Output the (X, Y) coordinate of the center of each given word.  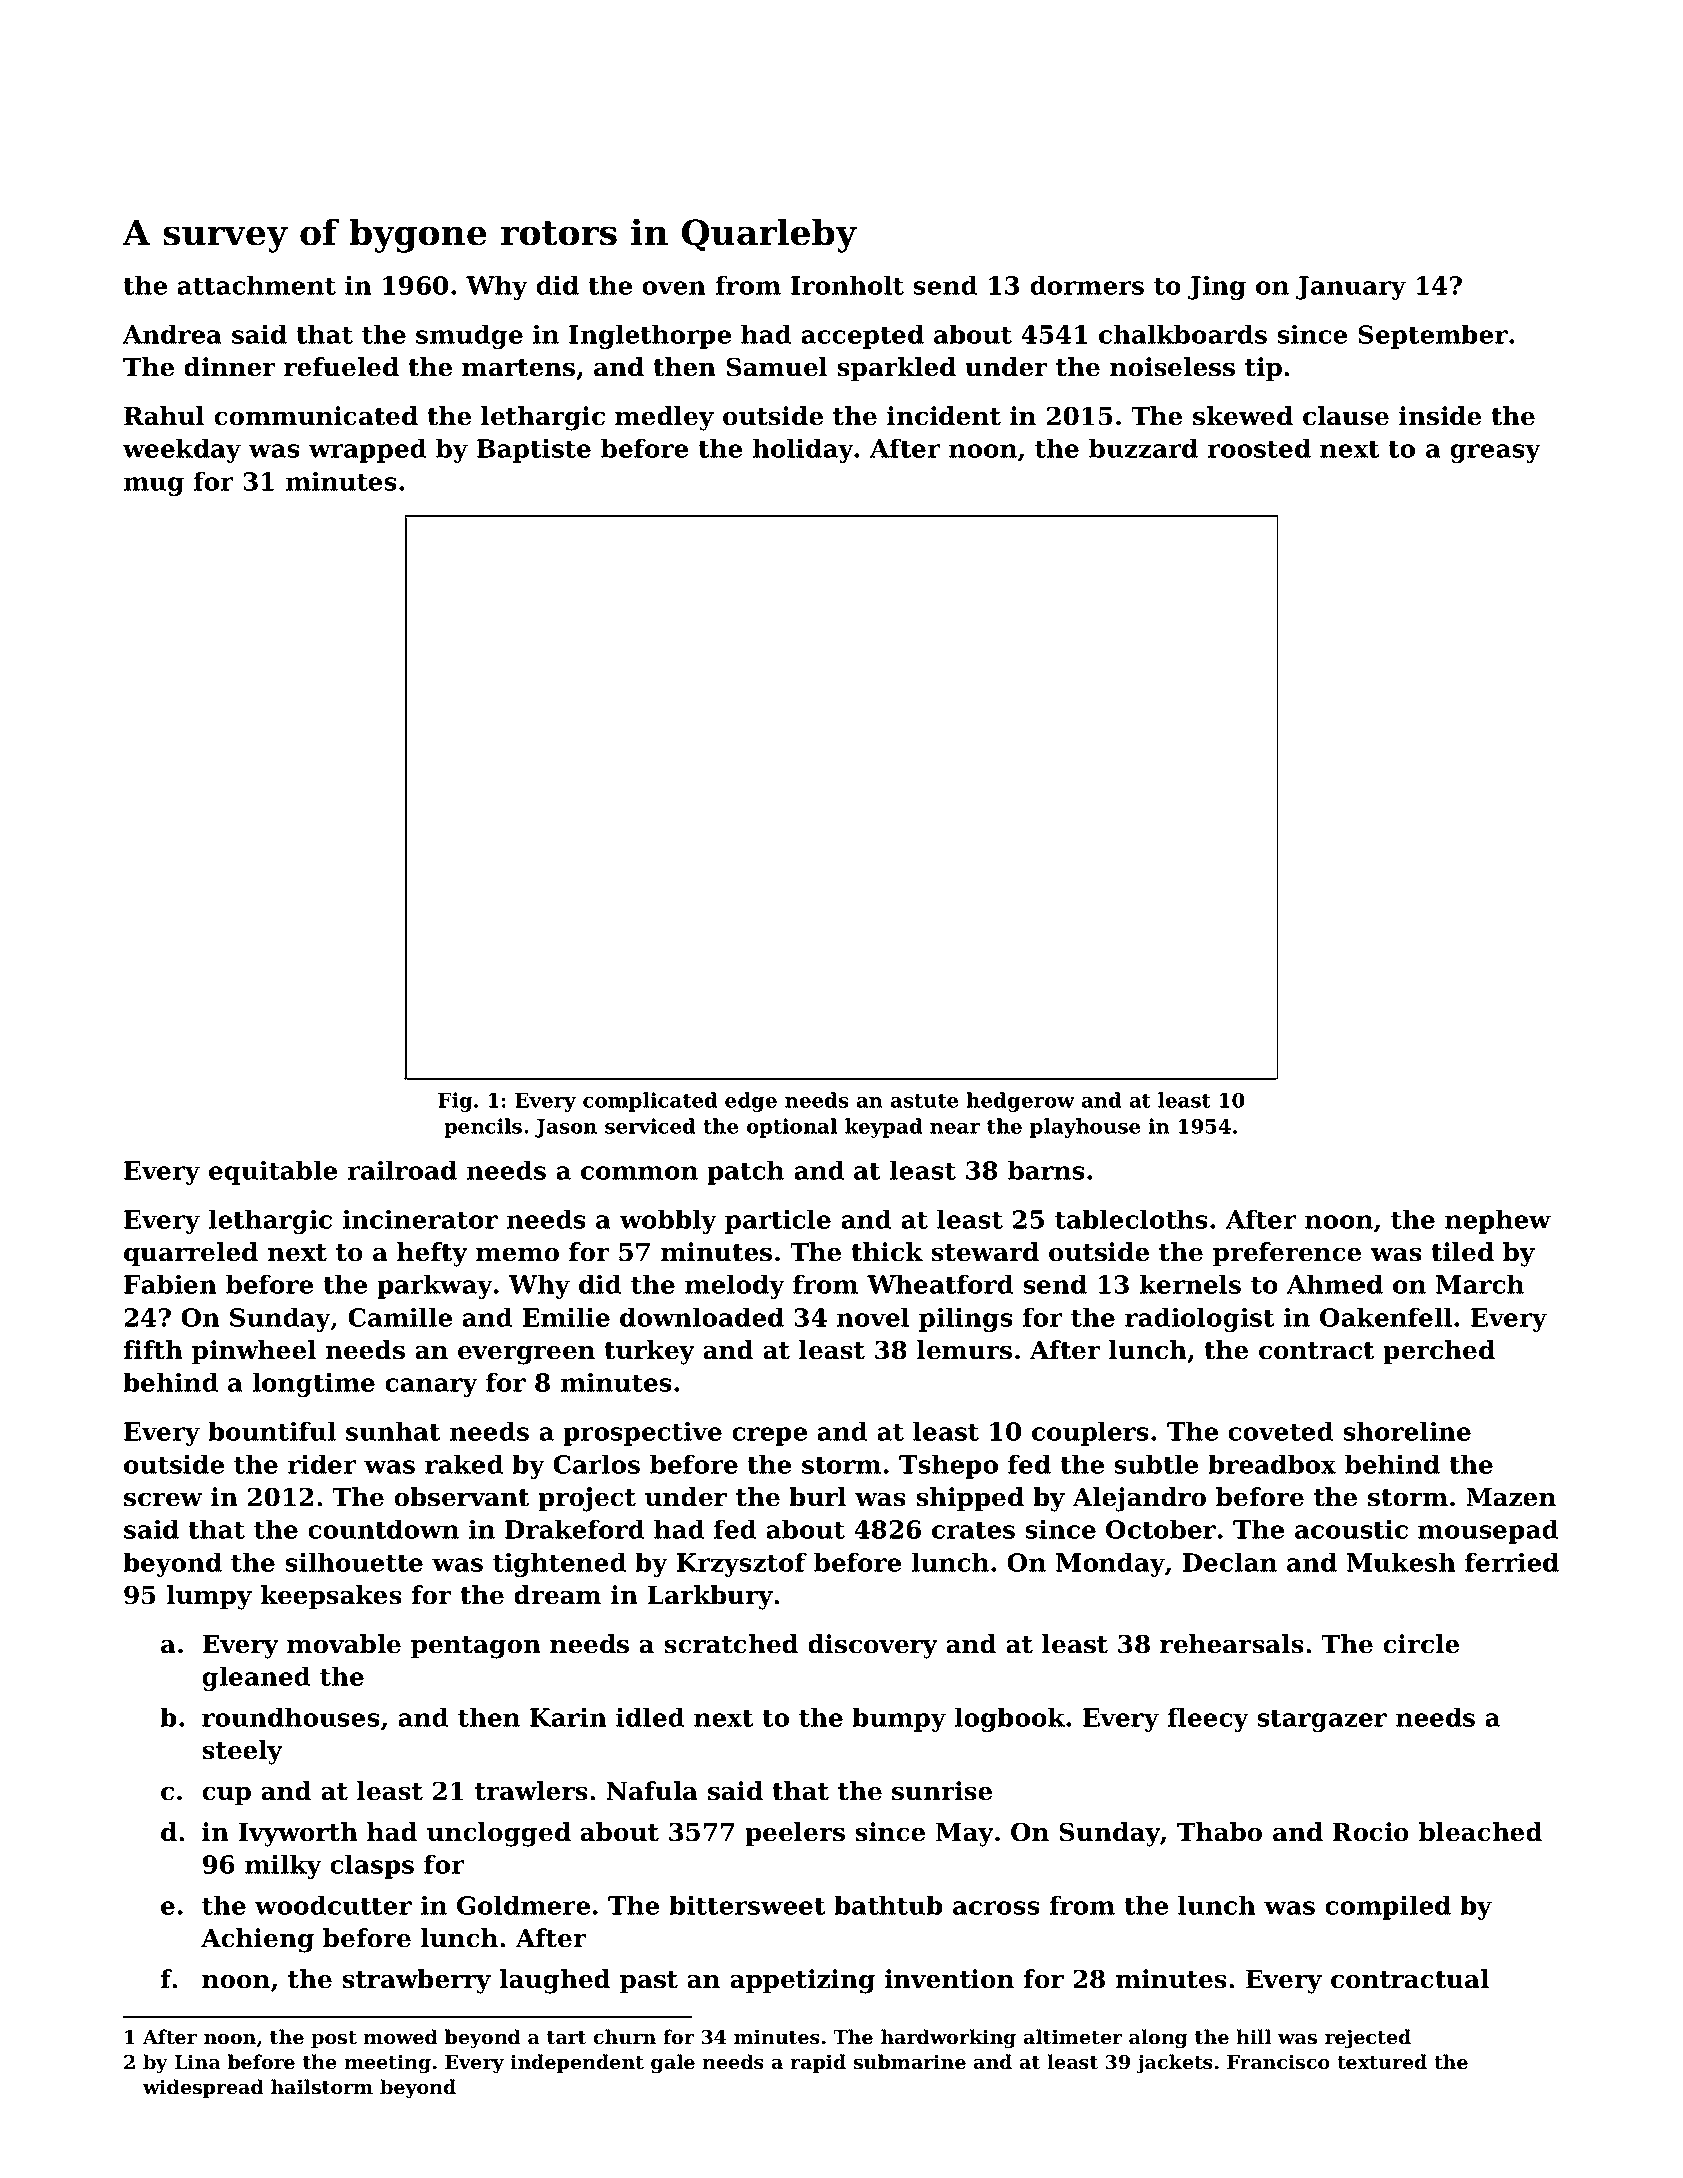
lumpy (209, 1597)
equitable (273, 1172)
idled (650, 1717)
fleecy (1208, 1719)
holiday (803, 450)
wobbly (668, 1221)
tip (1263, 369)
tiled (1462, 1252)
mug (154, 486)
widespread (203, 2088)
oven (674, 288)
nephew (1498, 1221)
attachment (256, 285)
